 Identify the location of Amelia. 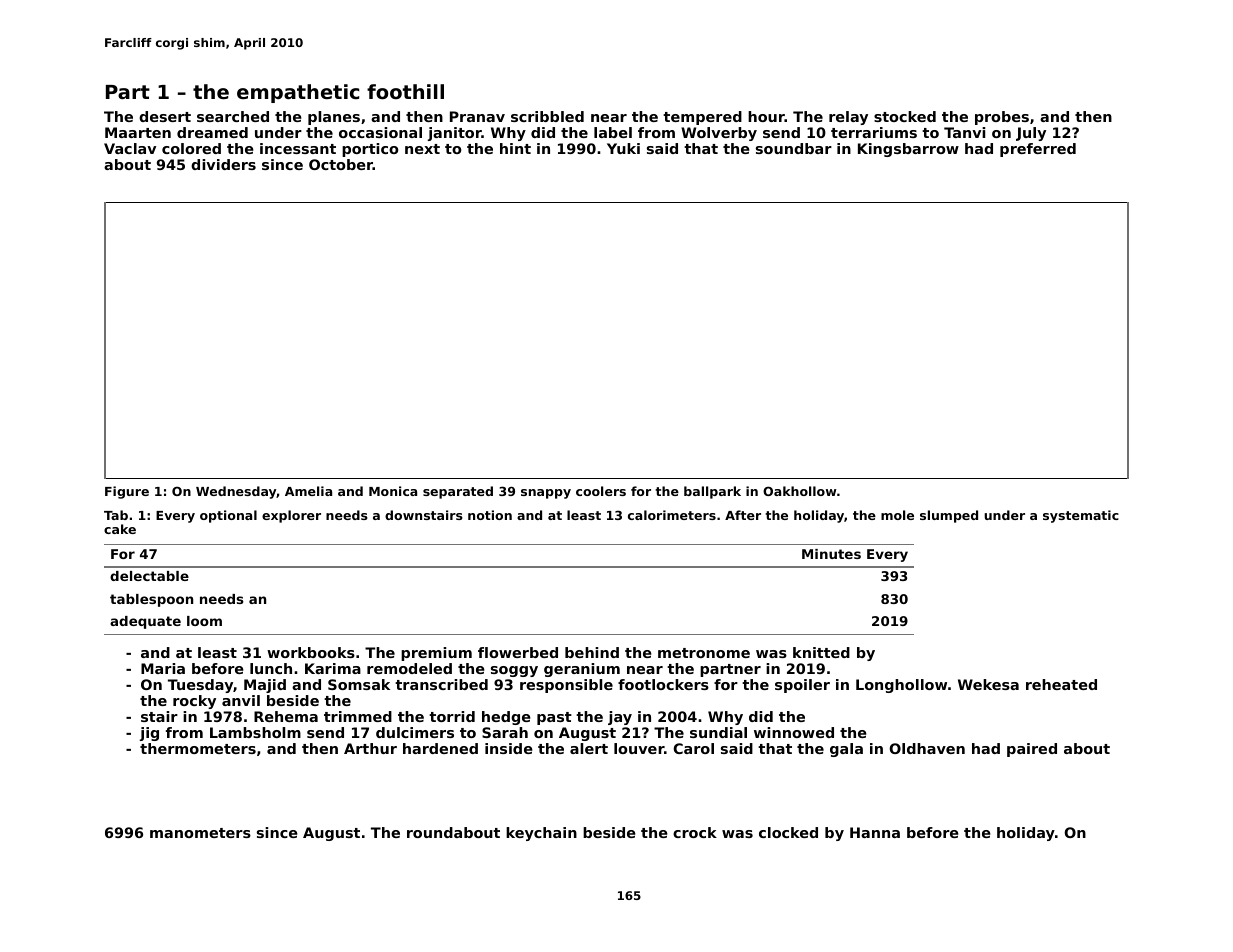
(308, 491).
